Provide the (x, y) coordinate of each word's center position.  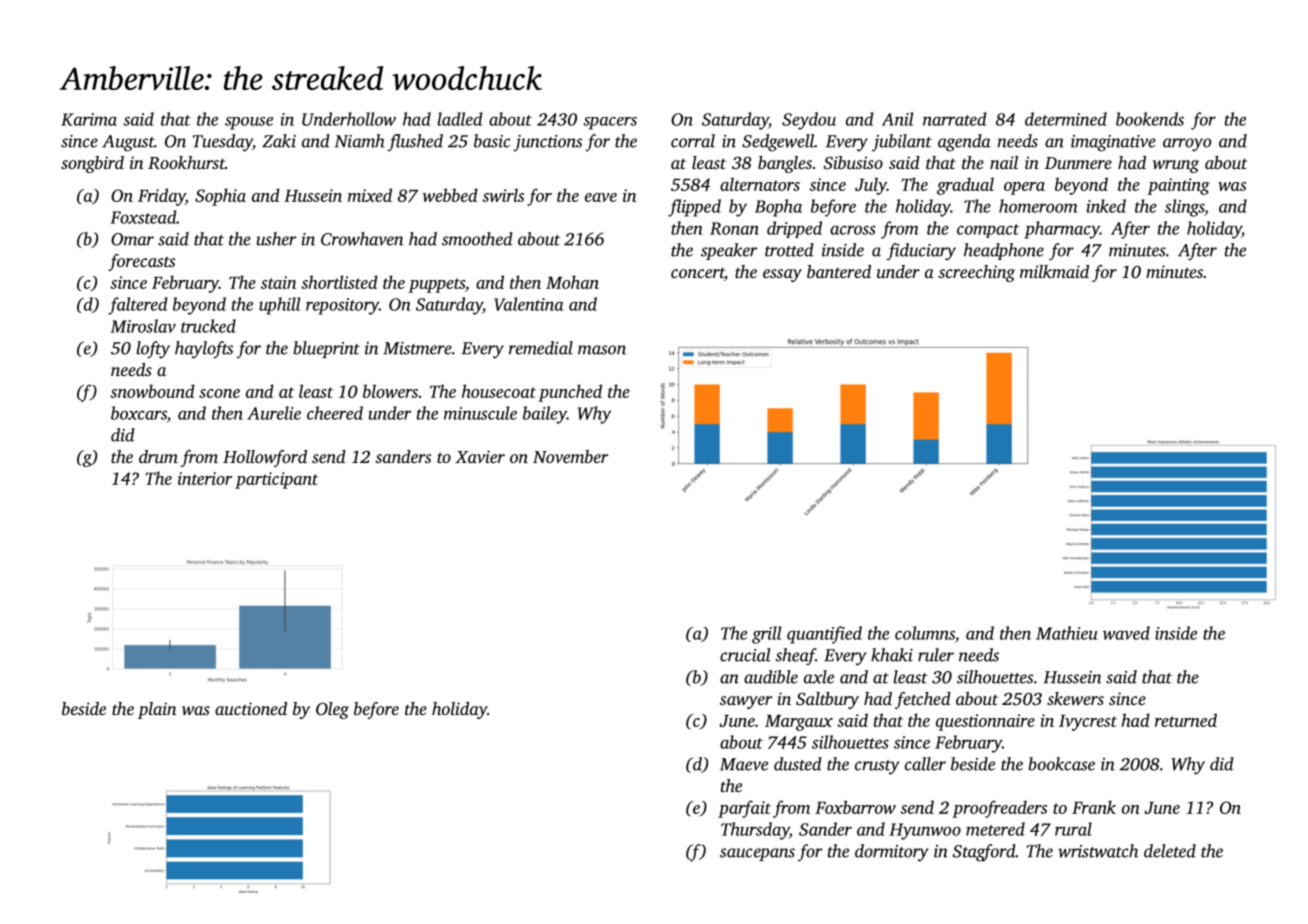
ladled (459, 119)
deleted (1170, 851)
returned (1186, 720)
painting (1178, 186)
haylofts (204, 350)
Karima (89, 119)
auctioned (251, 708)
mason (602, 350)
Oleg (332, 710)
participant (276, 480)
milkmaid (1054, 271)
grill (767, 635)
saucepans (757, 854)
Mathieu (1067, 633)
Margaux (799, 723)
